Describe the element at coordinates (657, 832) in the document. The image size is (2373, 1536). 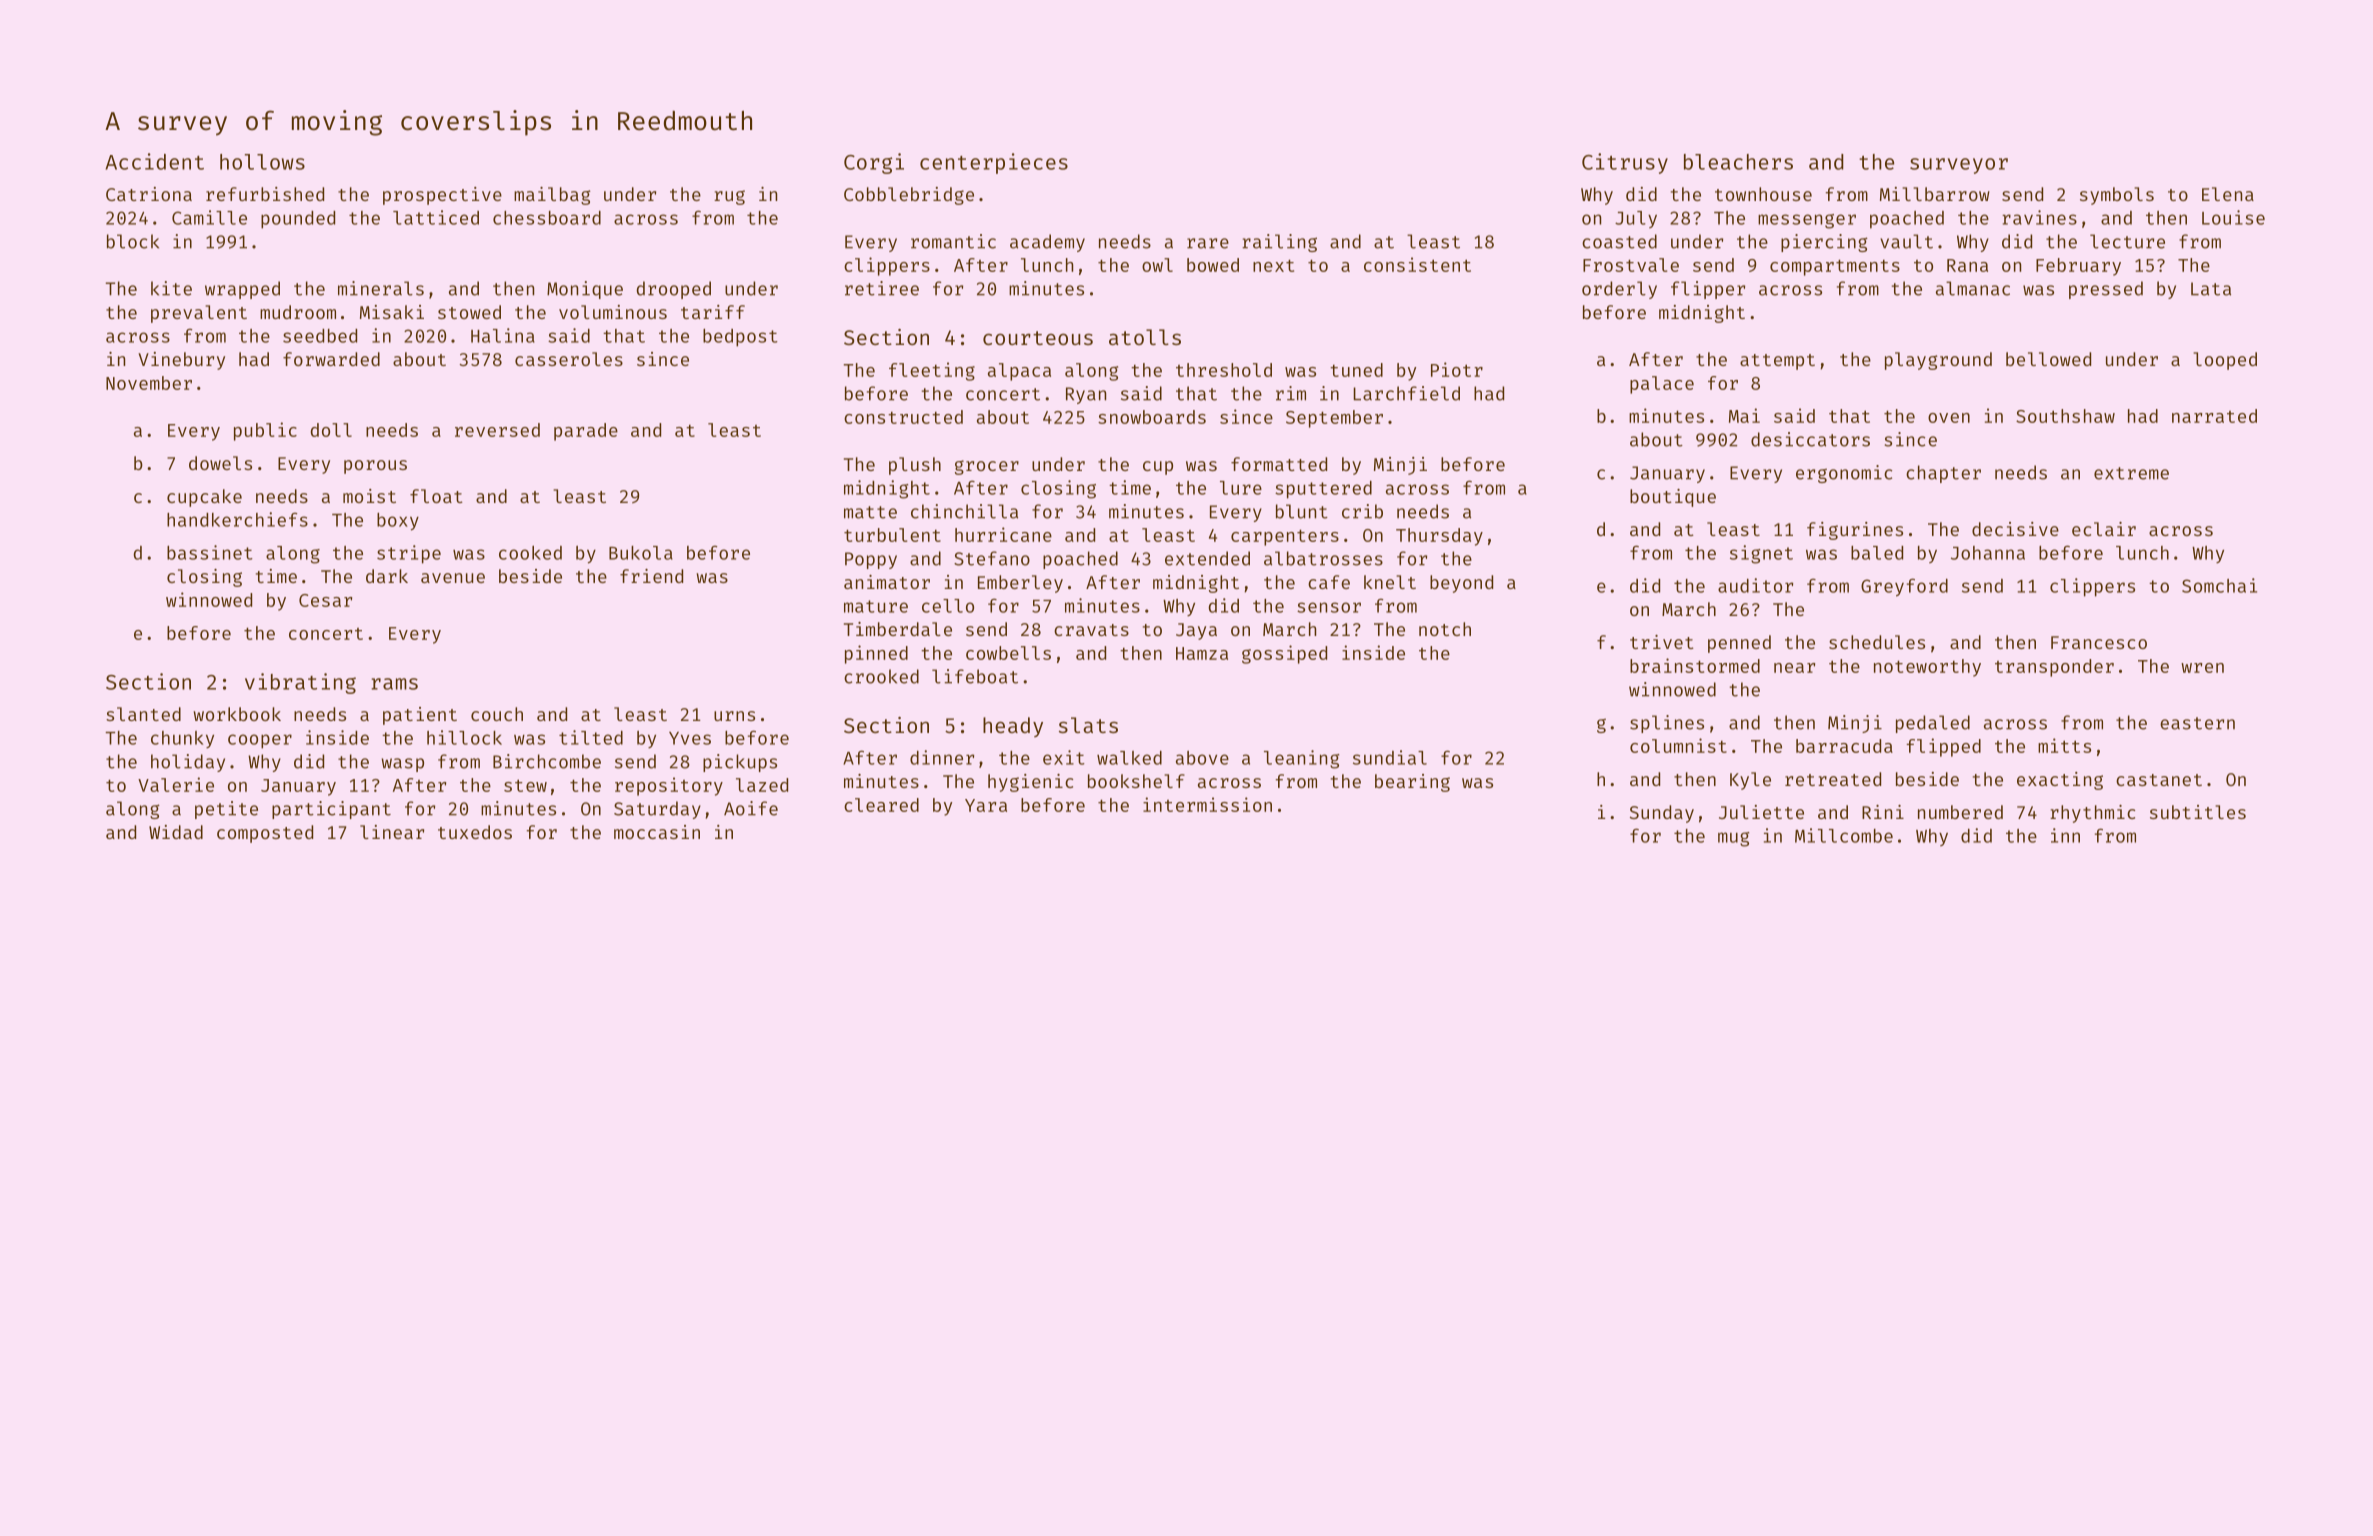
I see `moccasin` at that location.
